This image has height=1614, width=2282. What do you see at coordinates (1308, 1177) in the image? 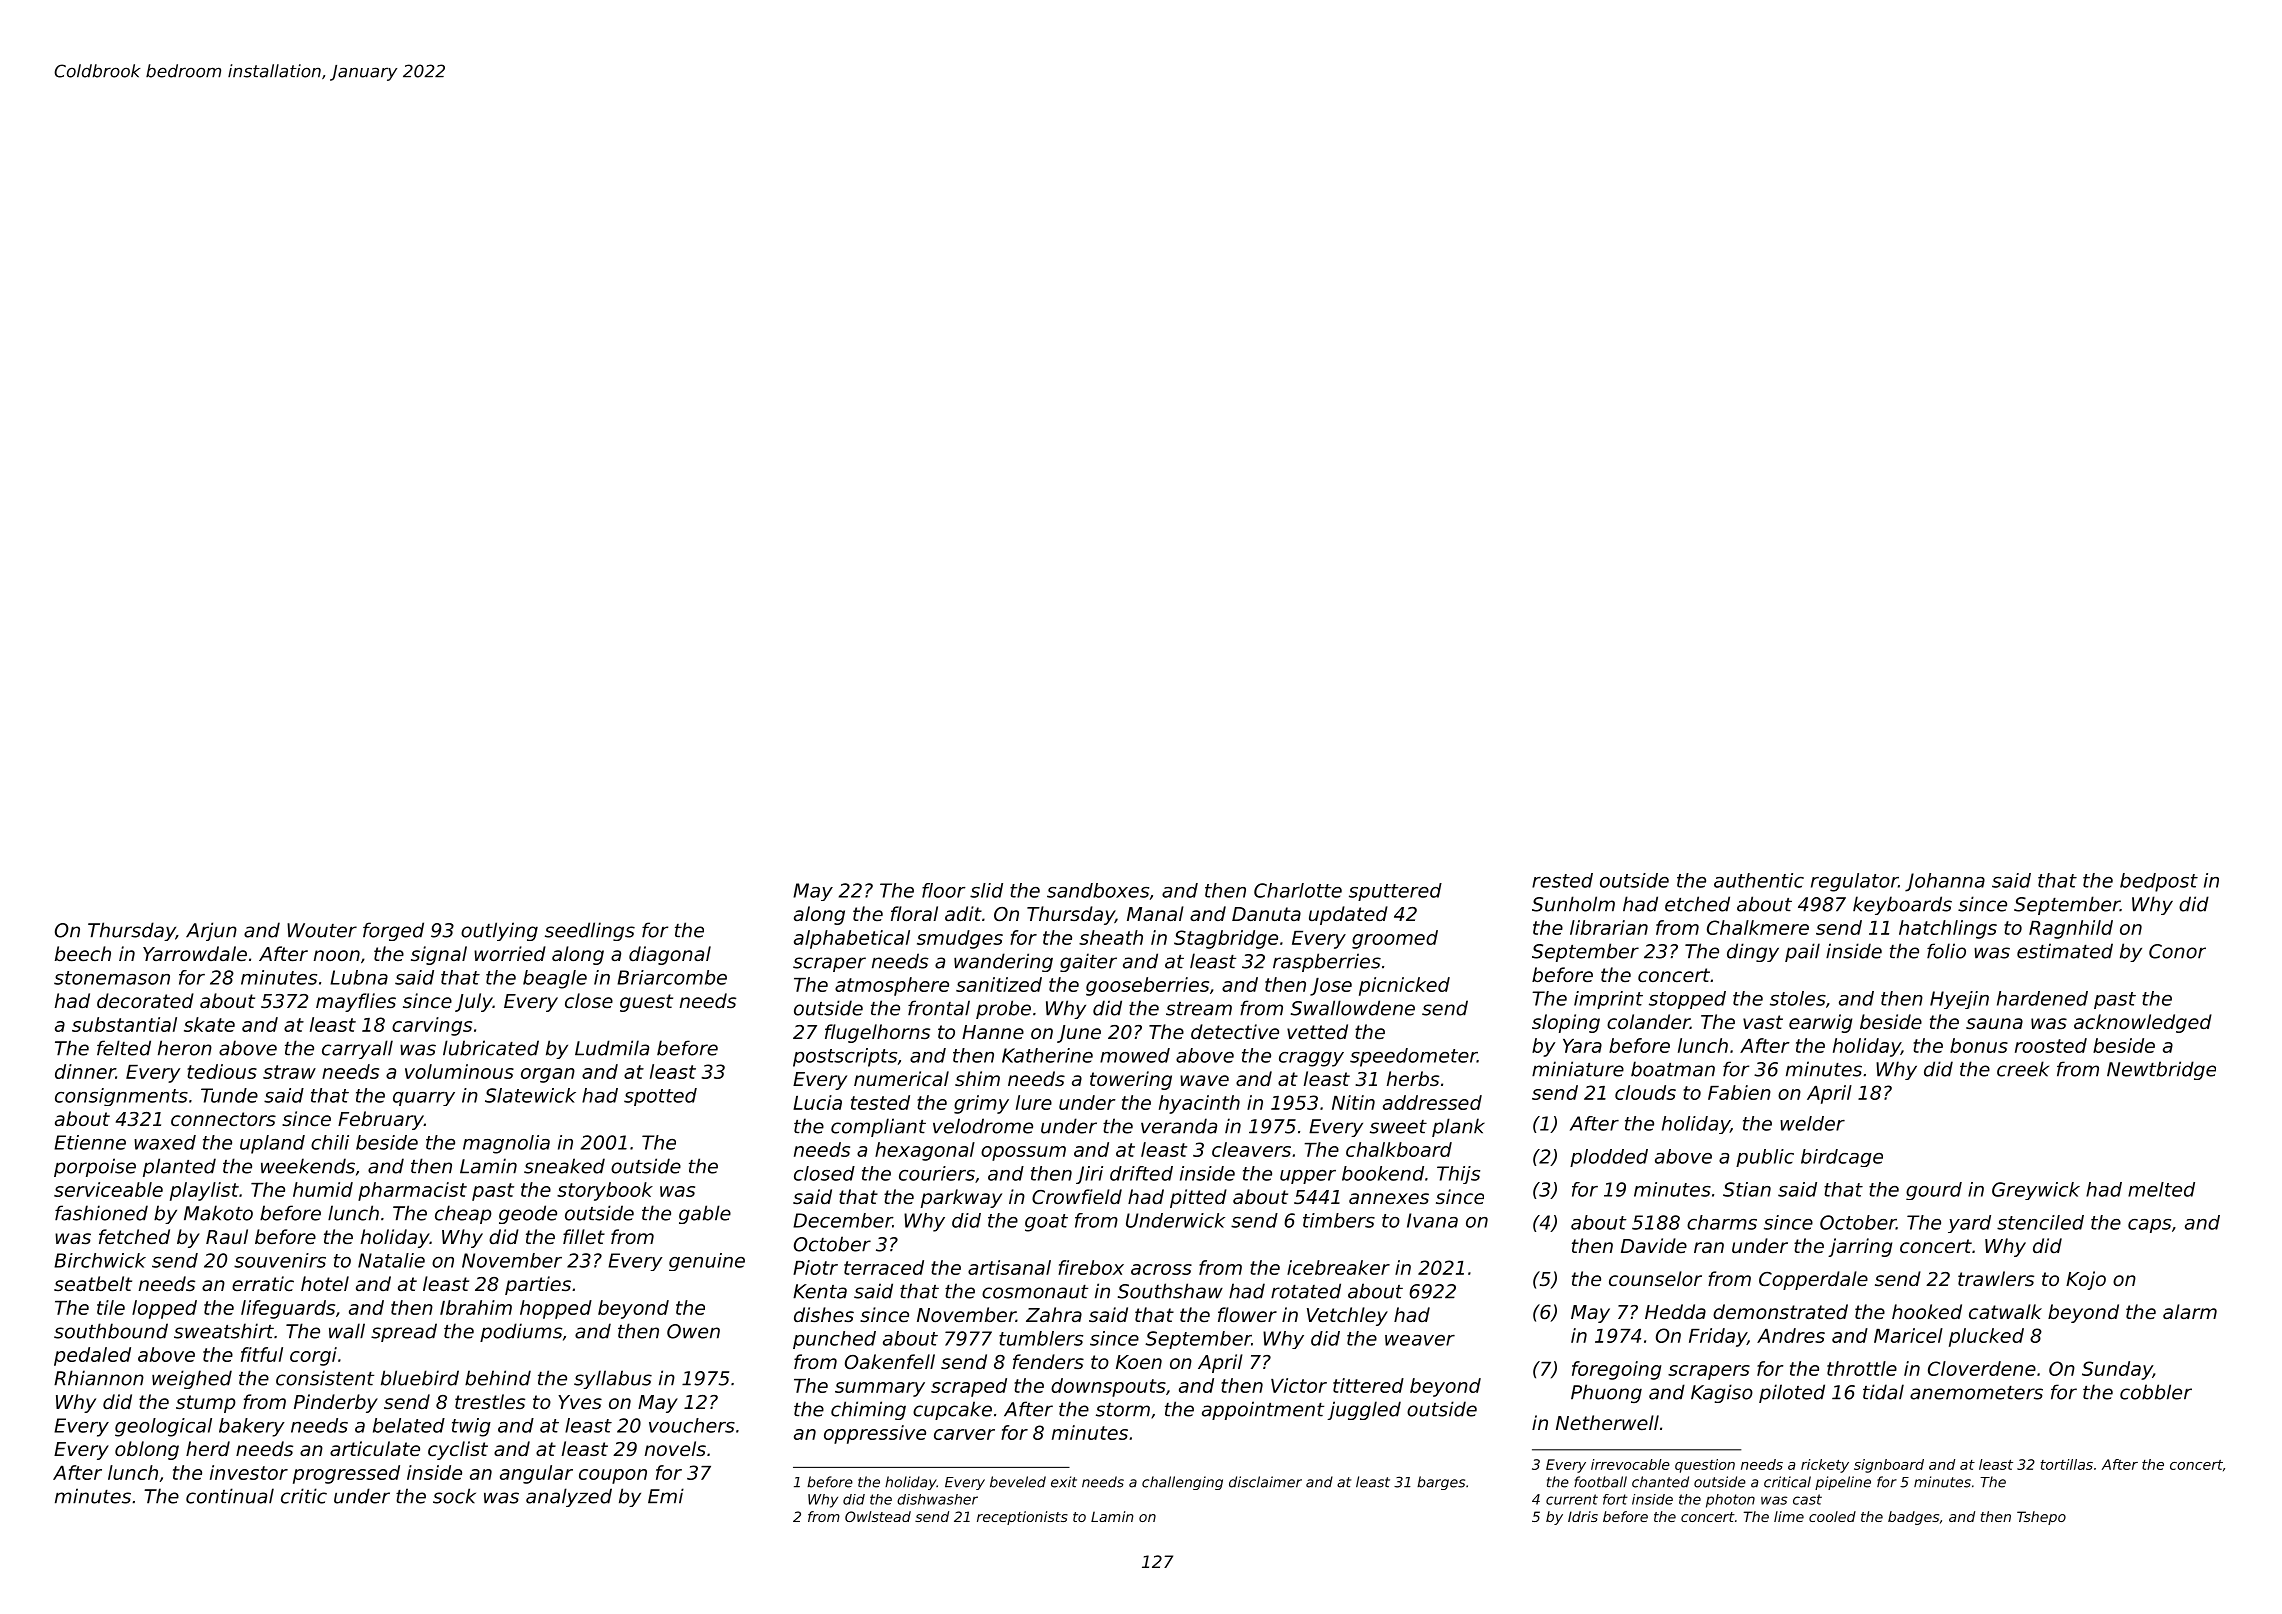
I see `upper` at bounding box center [1308, 1177].
